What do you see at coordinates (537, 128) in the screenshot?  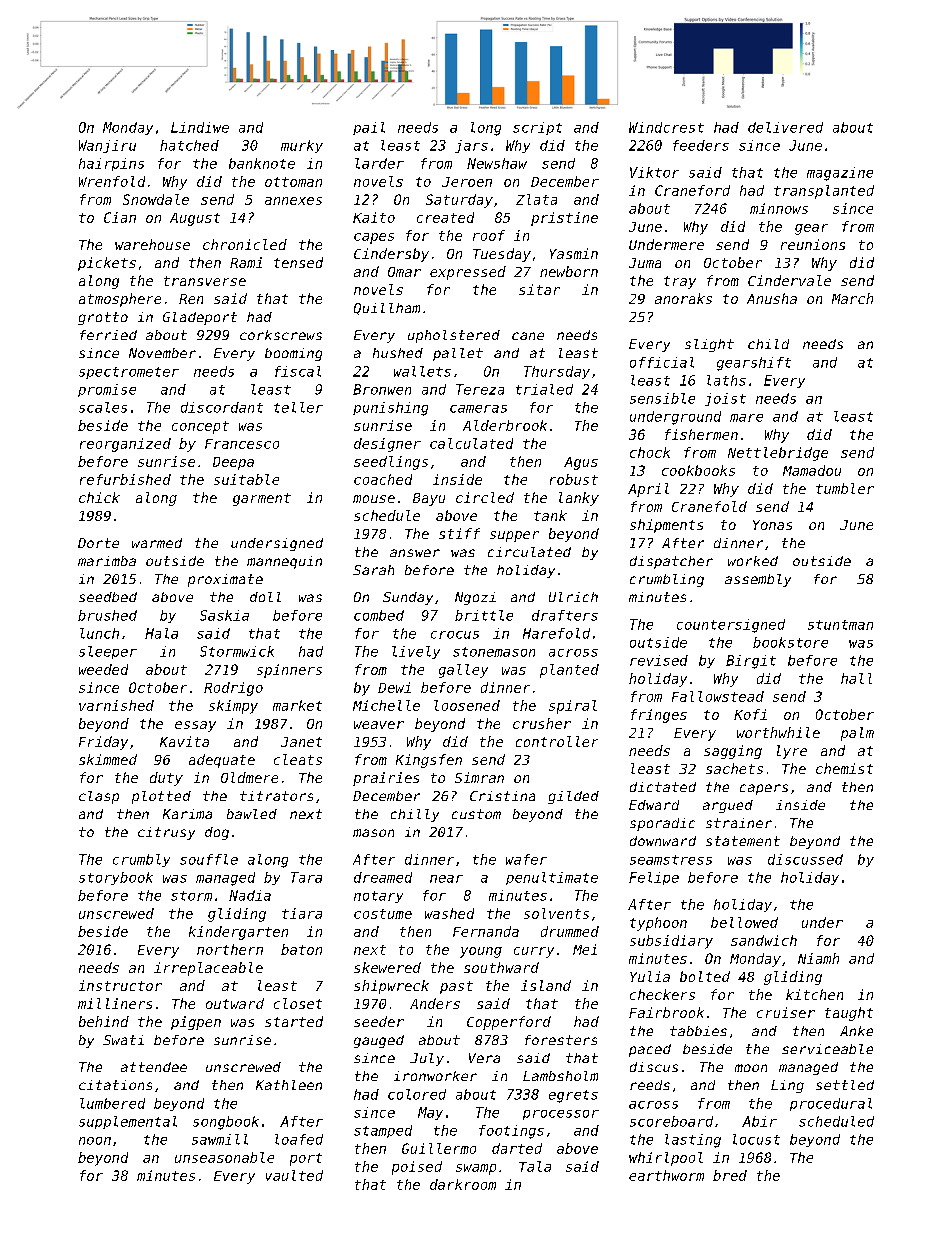 I see `script` at bounding box center [537, 128].
